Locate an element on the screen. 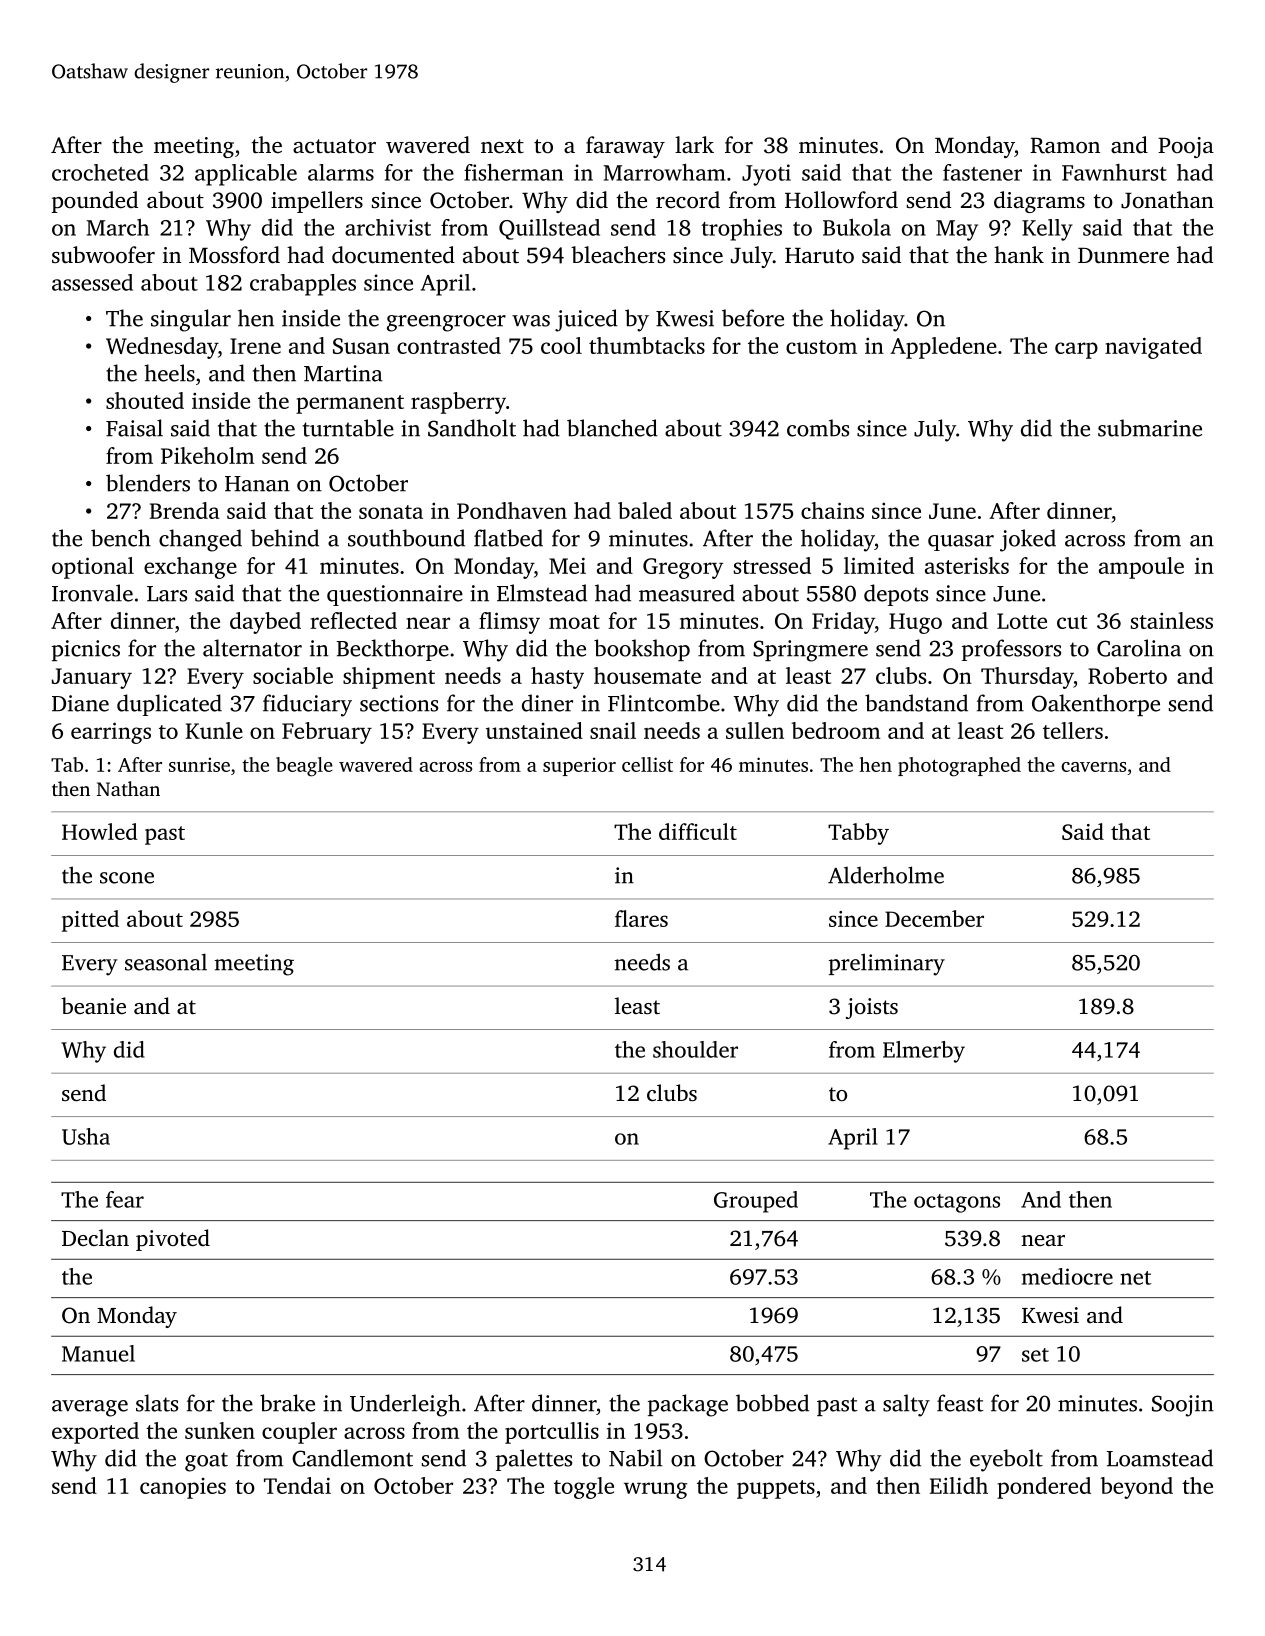 The width and height of the screenshot is (1265, 1636). caverns is located at coordinates (1093, 767).
